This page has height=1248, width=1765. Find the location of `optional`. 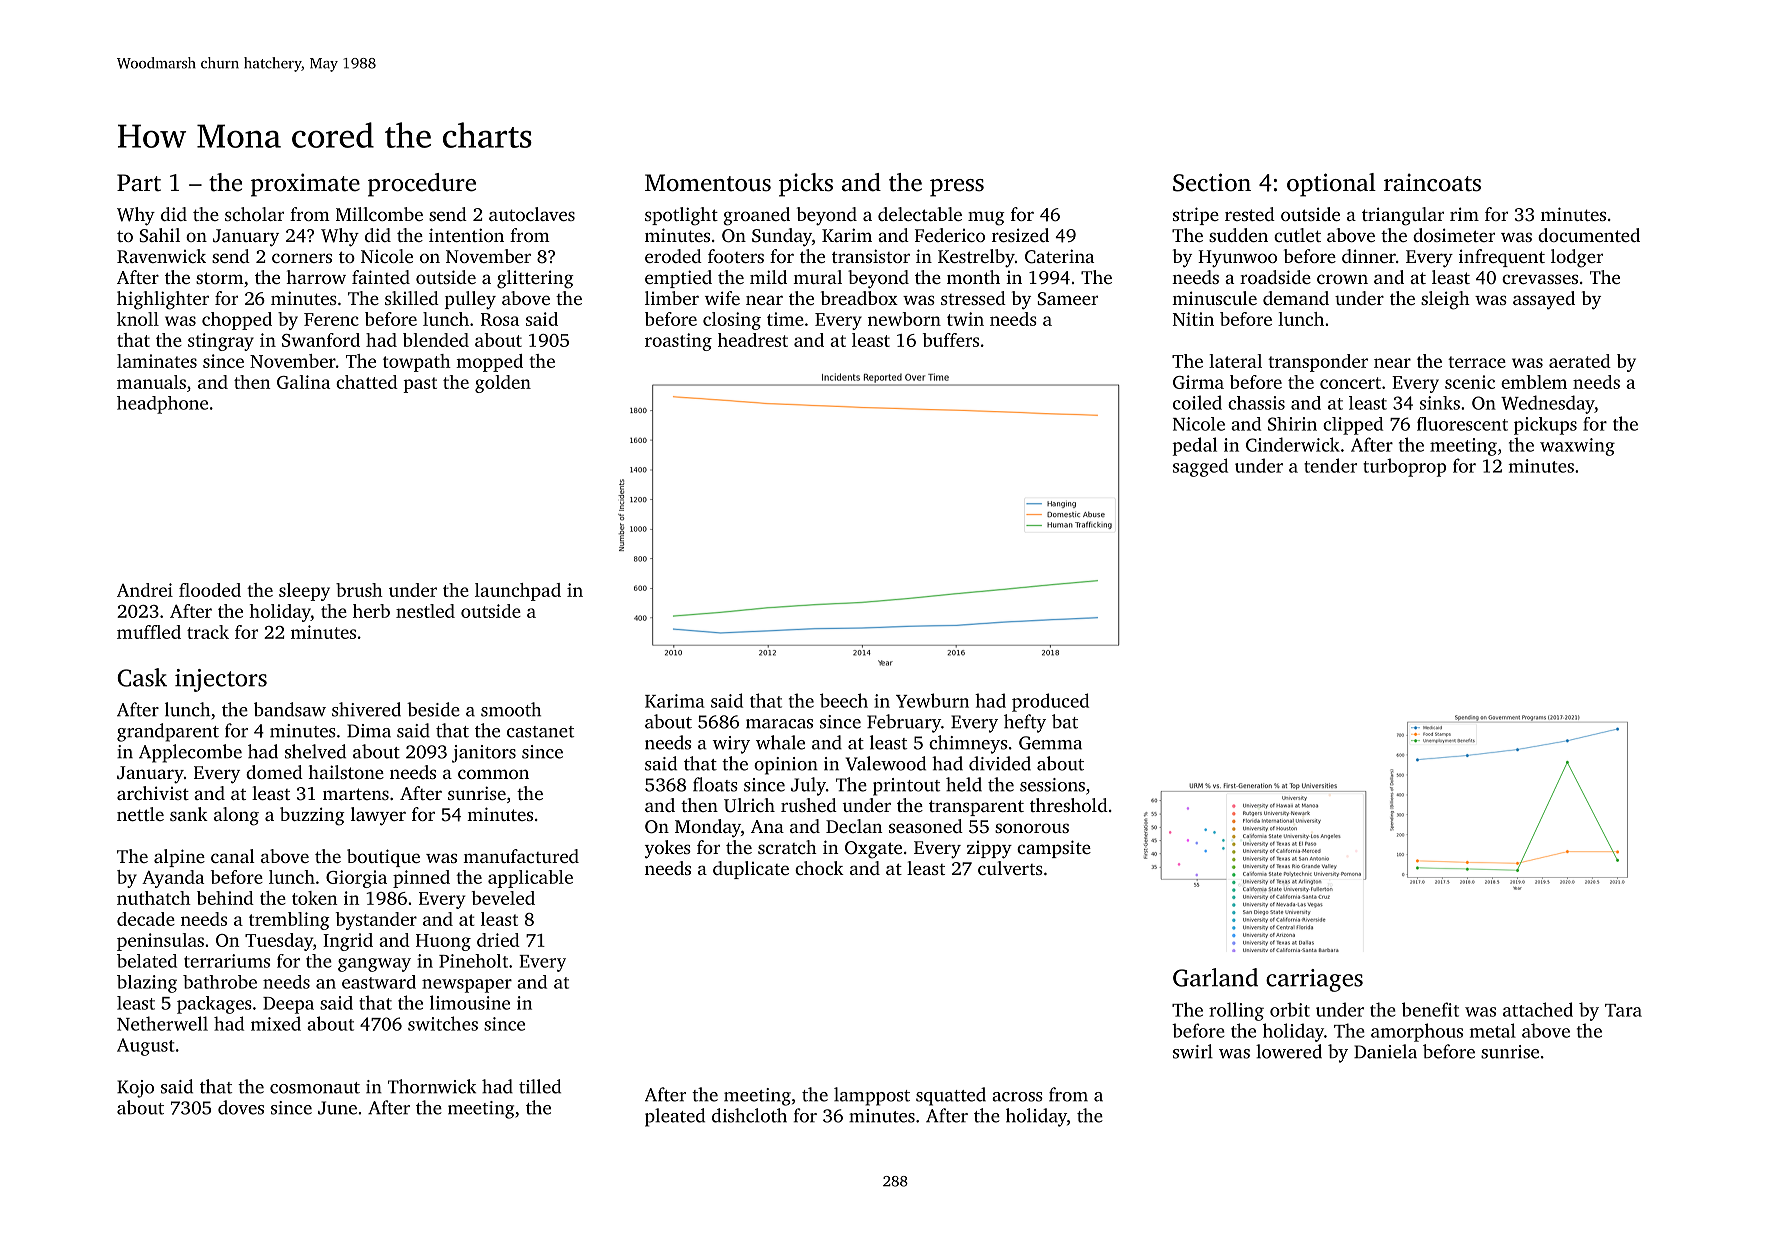

optional is located at coordinates (1331, 185).
